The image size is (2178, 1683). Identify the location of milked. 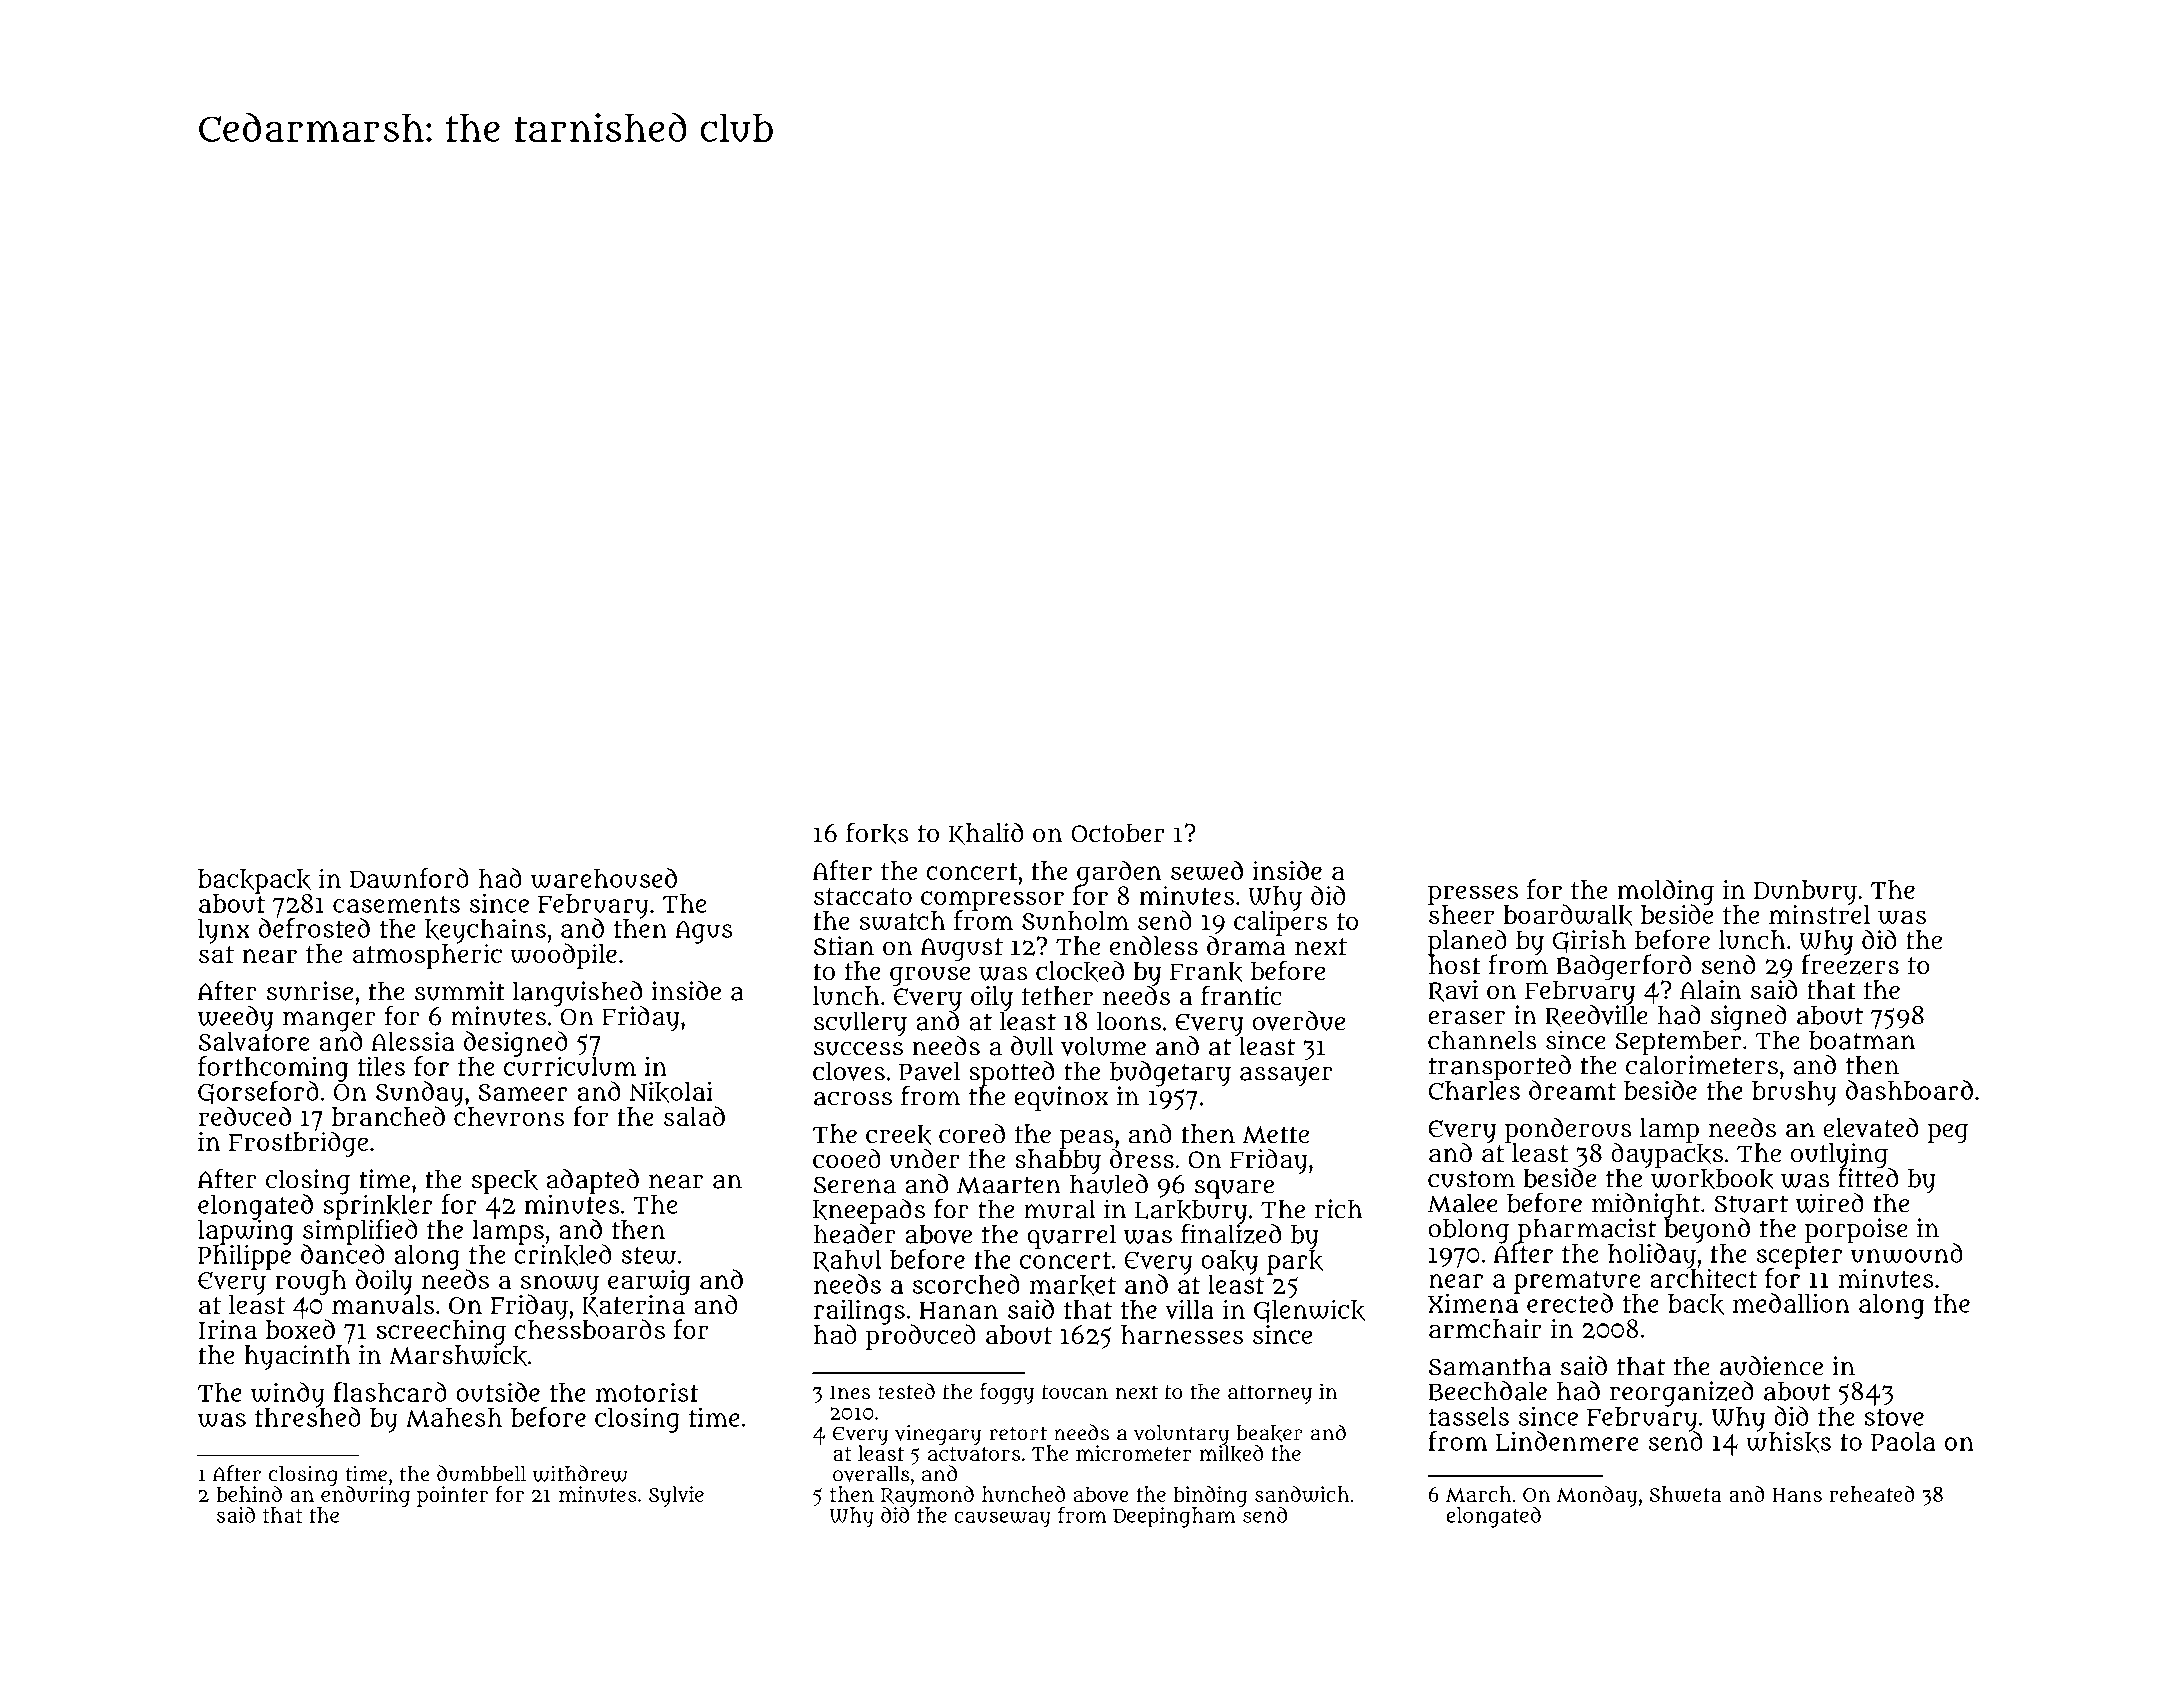
(1231, 1454).
